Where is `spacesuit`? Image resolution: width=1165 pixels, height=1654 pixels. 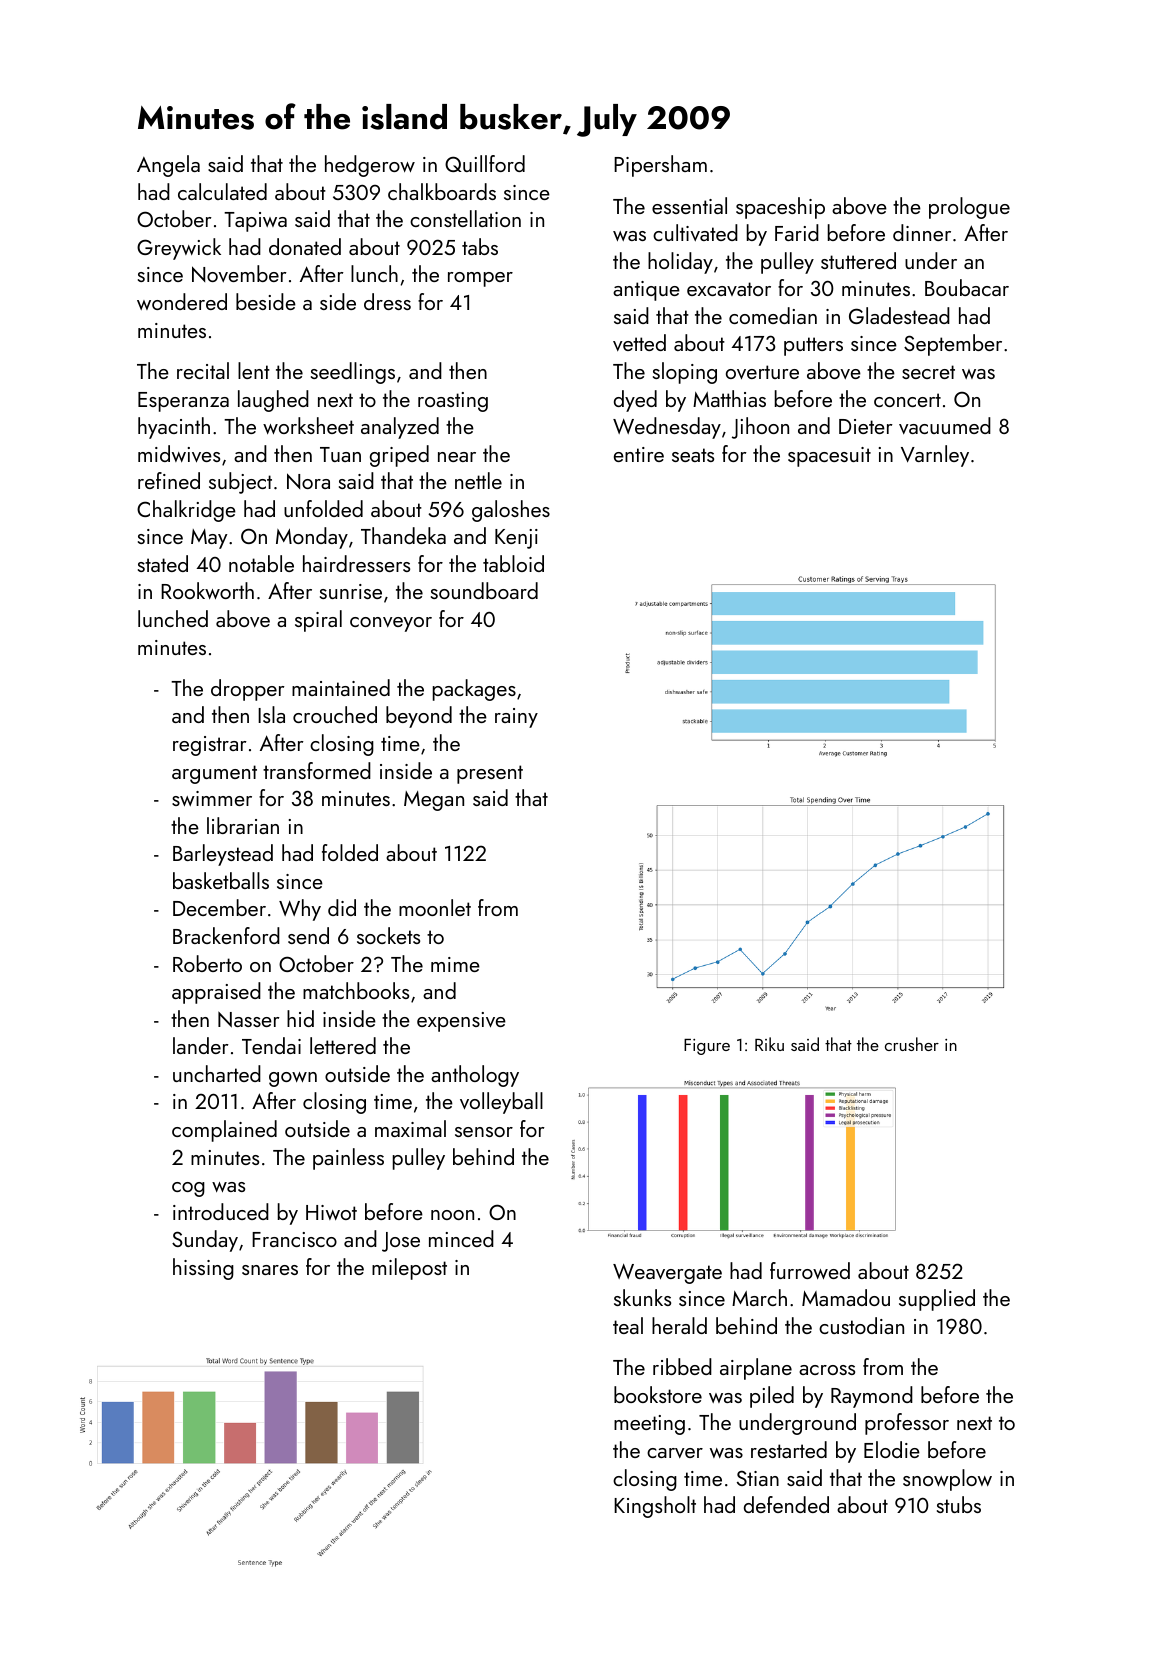 spacesuit is located at coordinates (829, 457).
